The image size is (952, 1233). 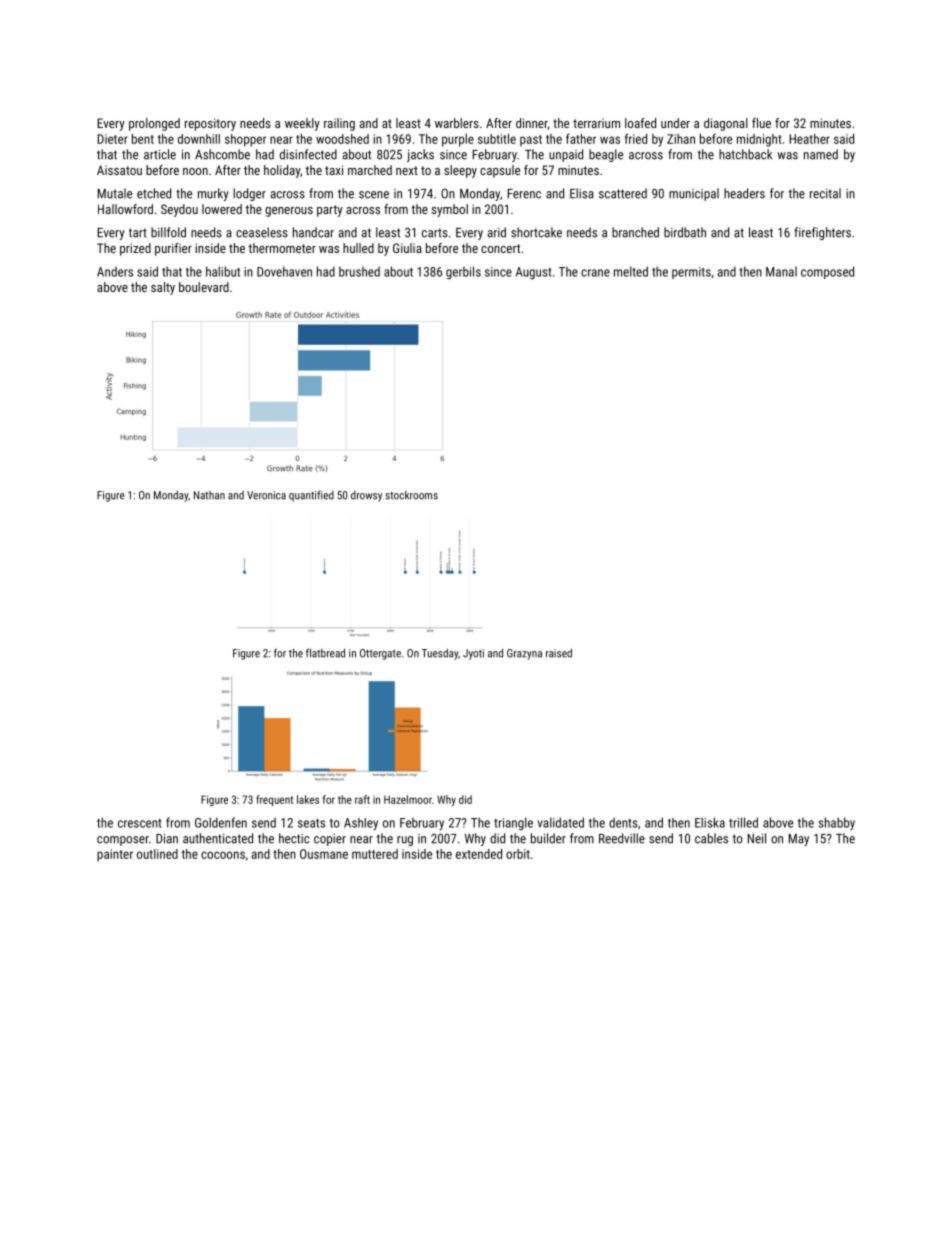 I want to click on stockrooms, so click(x=412, y=495).
